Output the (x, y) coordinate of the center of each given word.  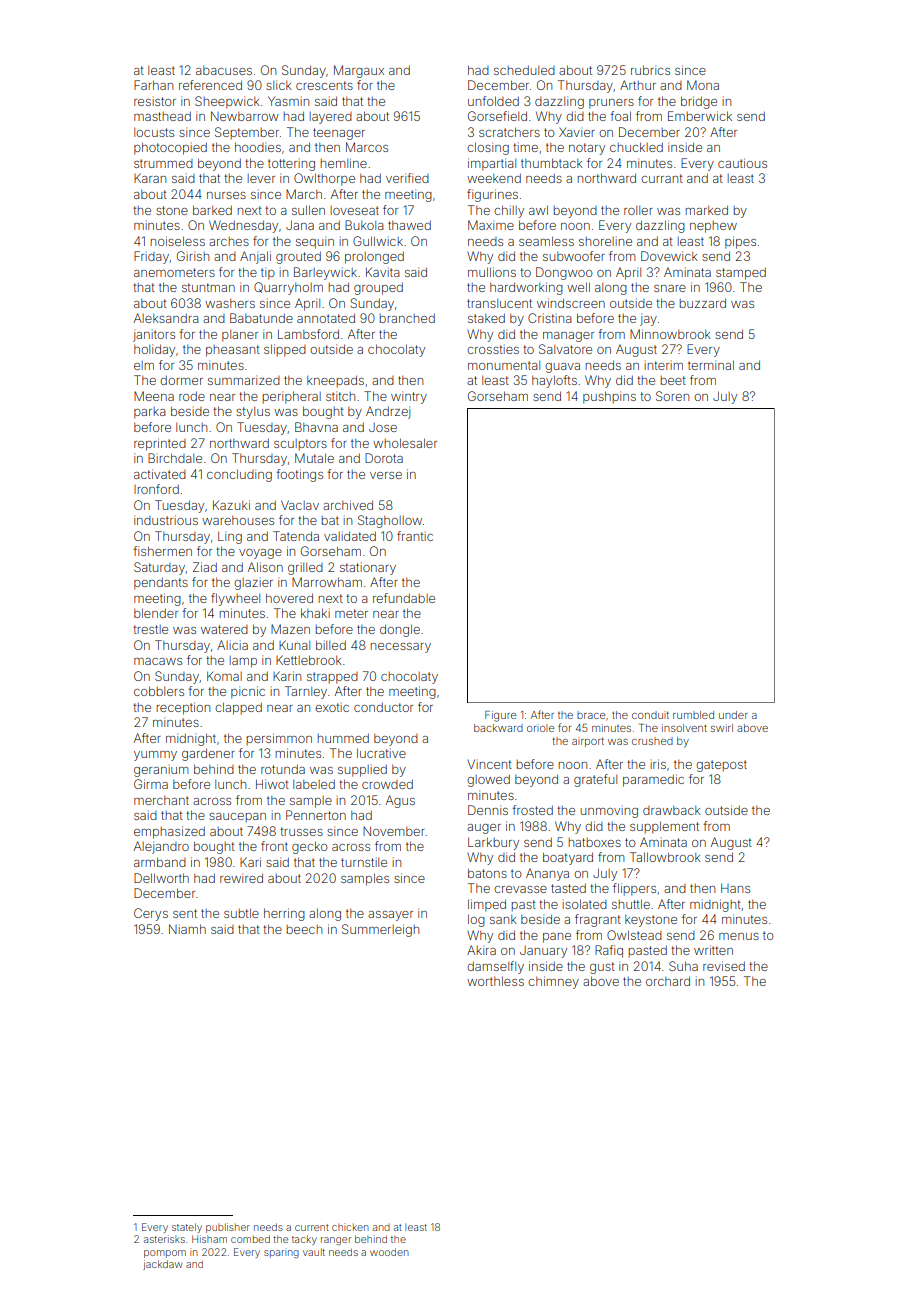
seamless (546, 241)
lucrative (381, 753)
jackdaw (163, 1265)
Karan (150, 178)
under (733, 715)
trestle (150, 629)
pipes (740, 242)
